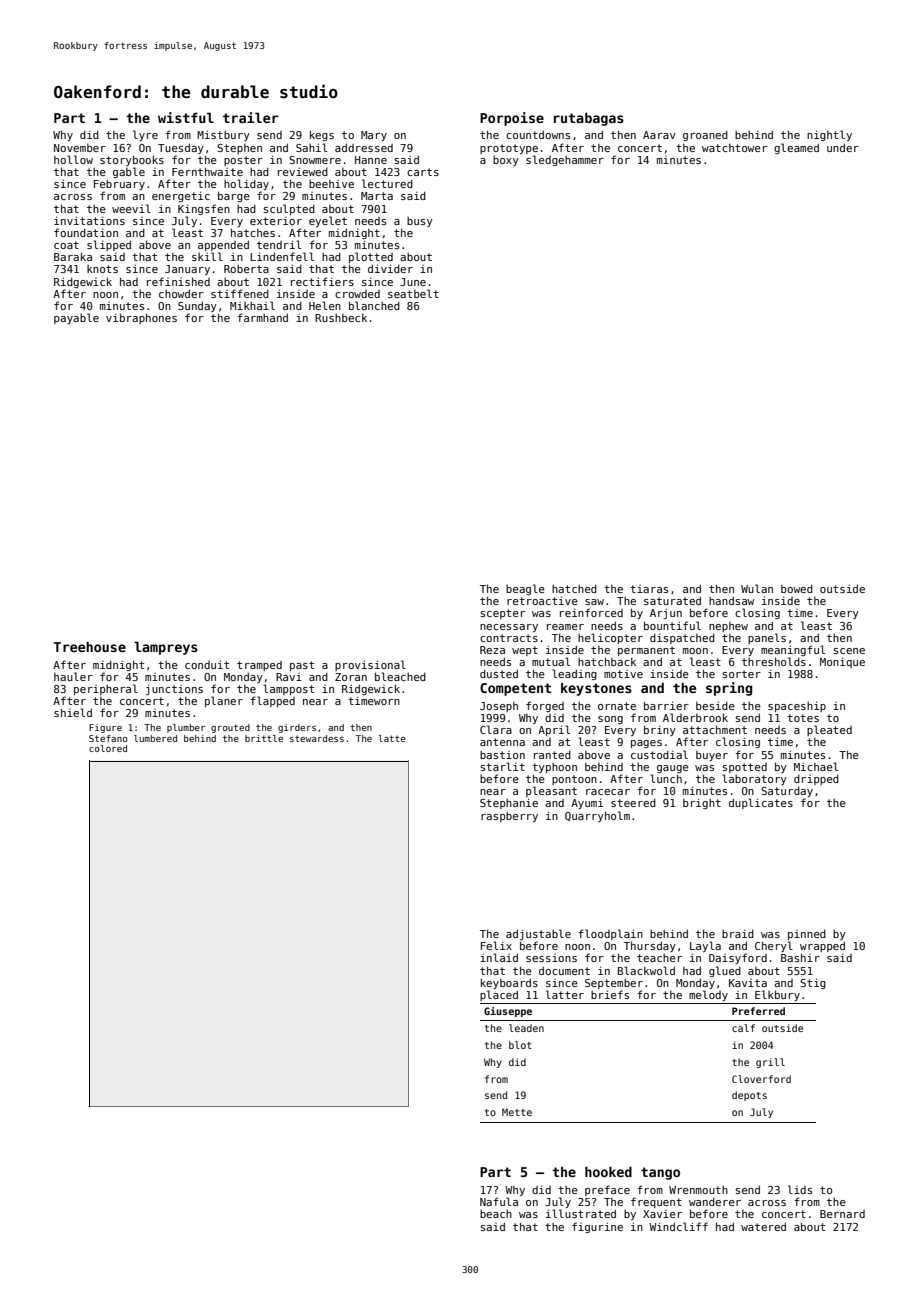  I want to click on November, so click(80, 148).
